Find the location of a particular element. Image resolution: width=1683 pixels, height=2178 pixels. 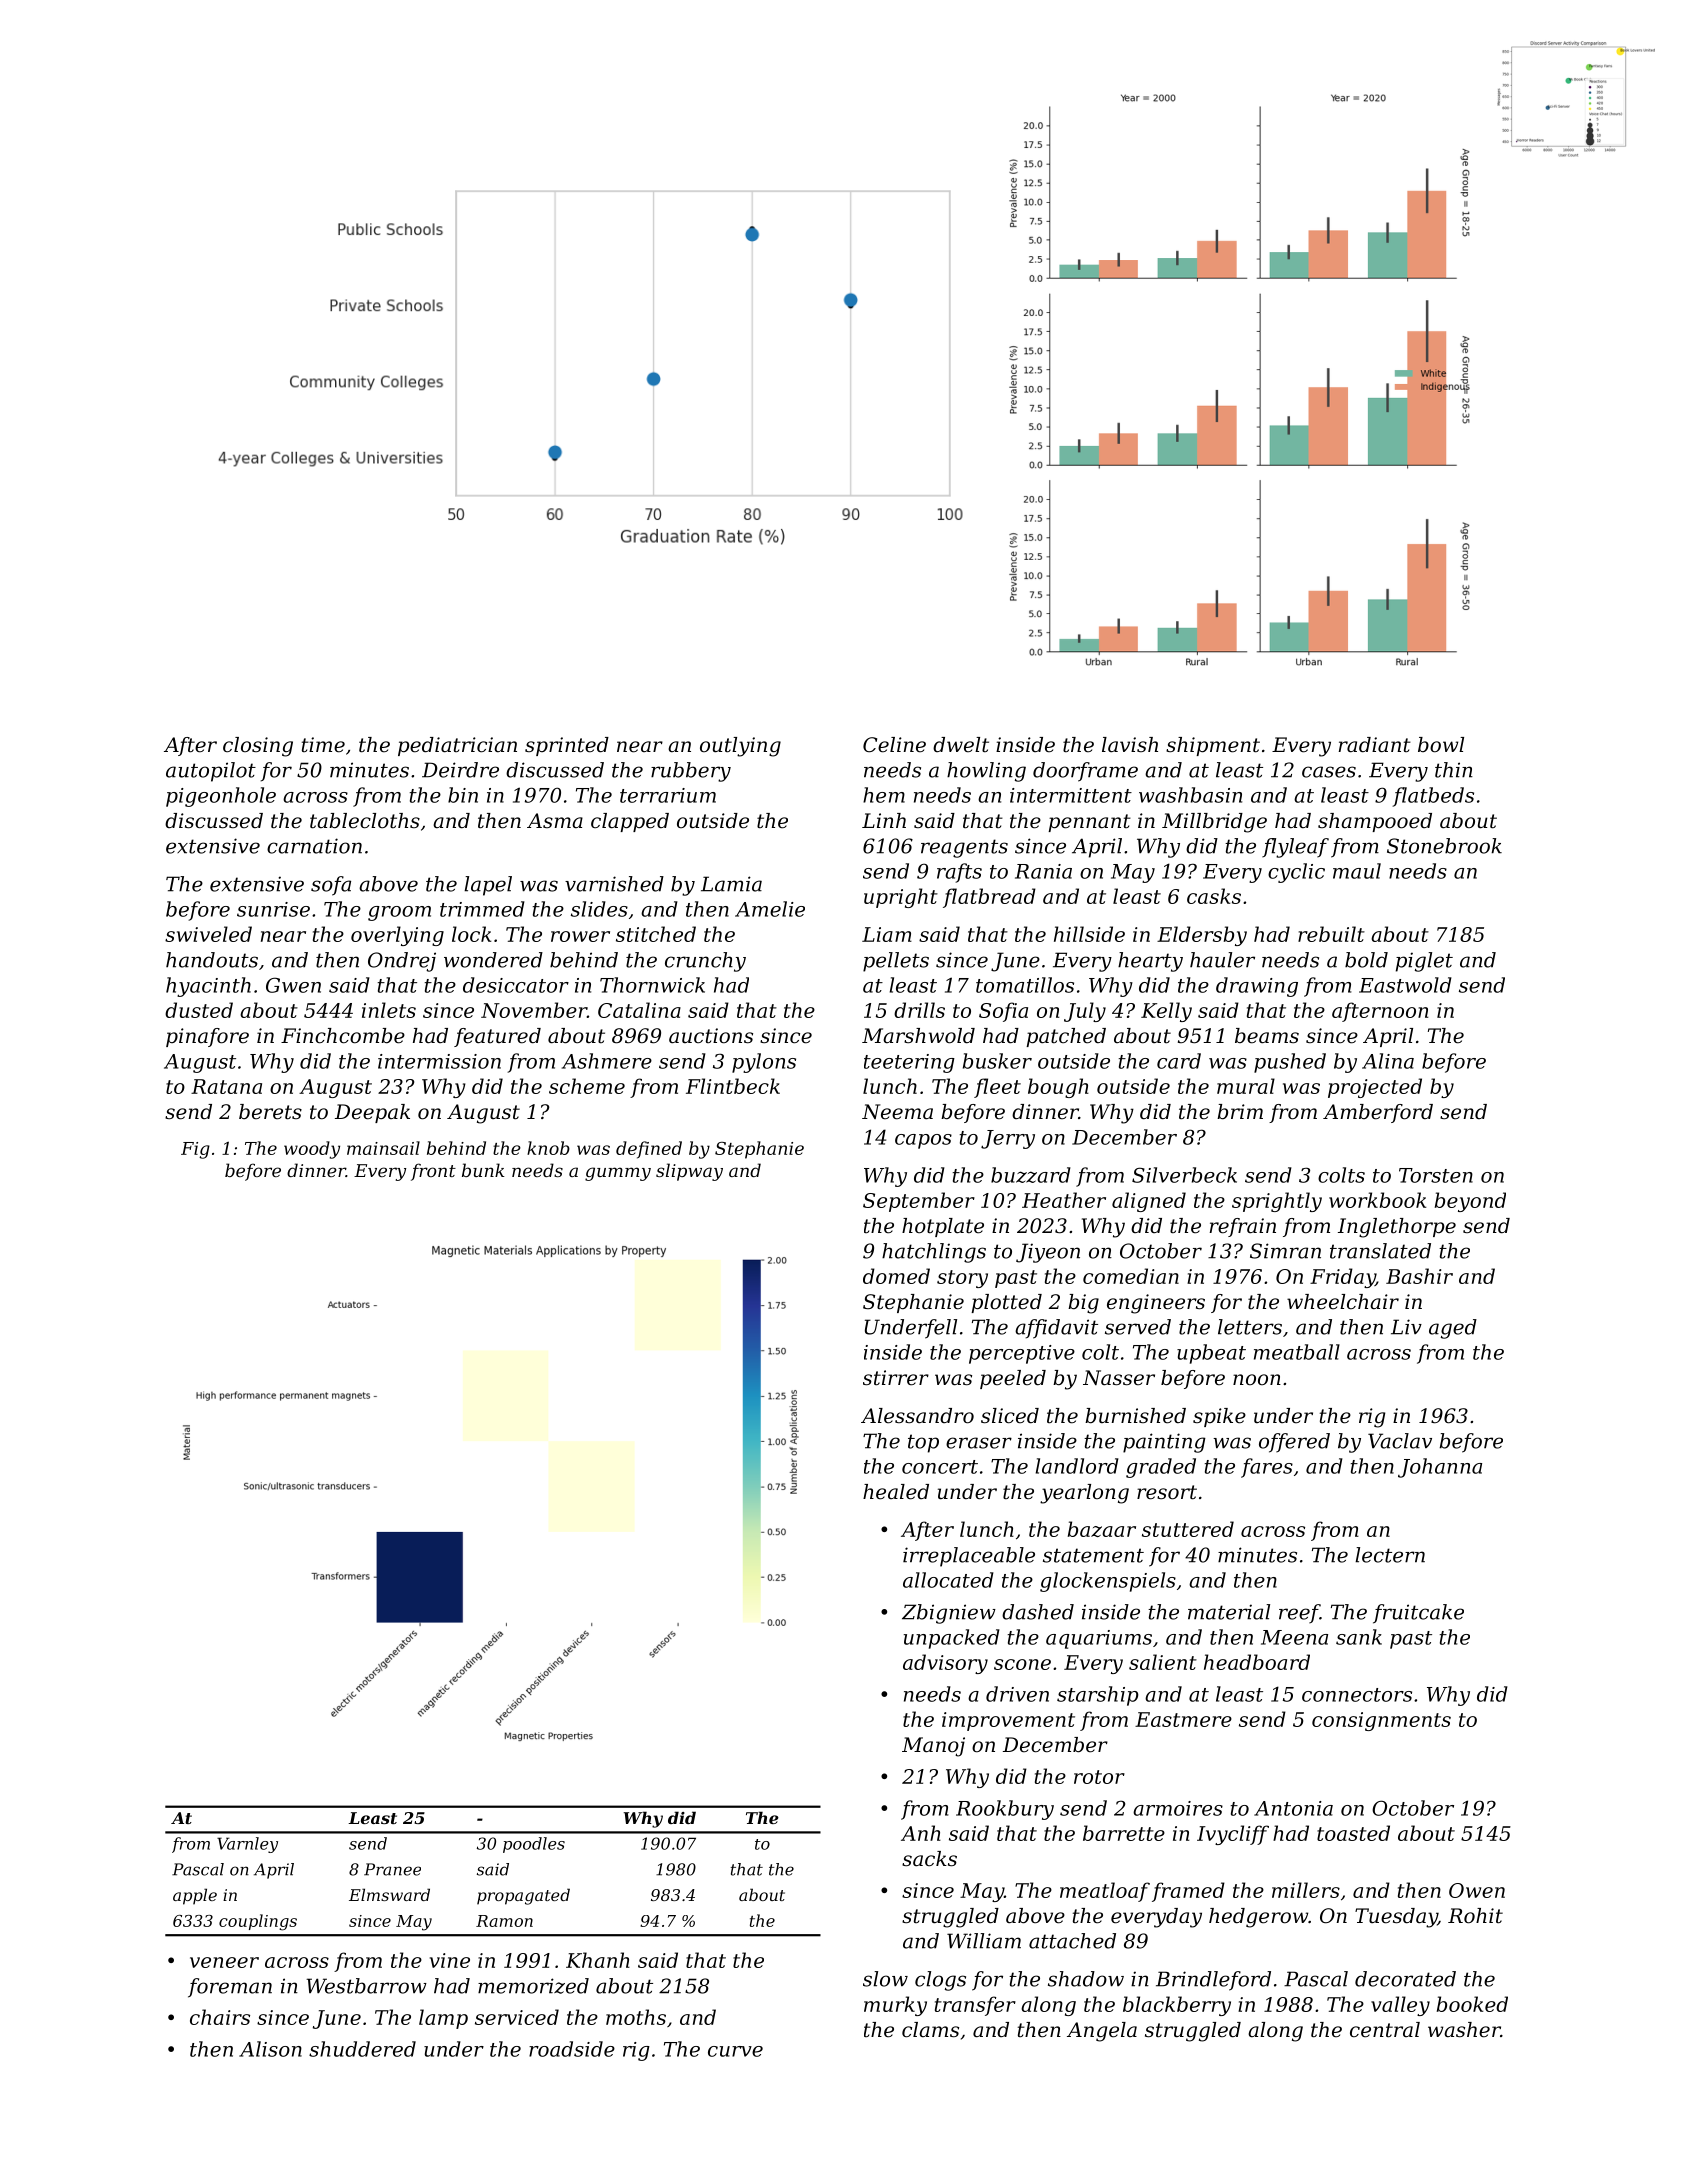

Deirdre is located at coordinates (460, 770).
